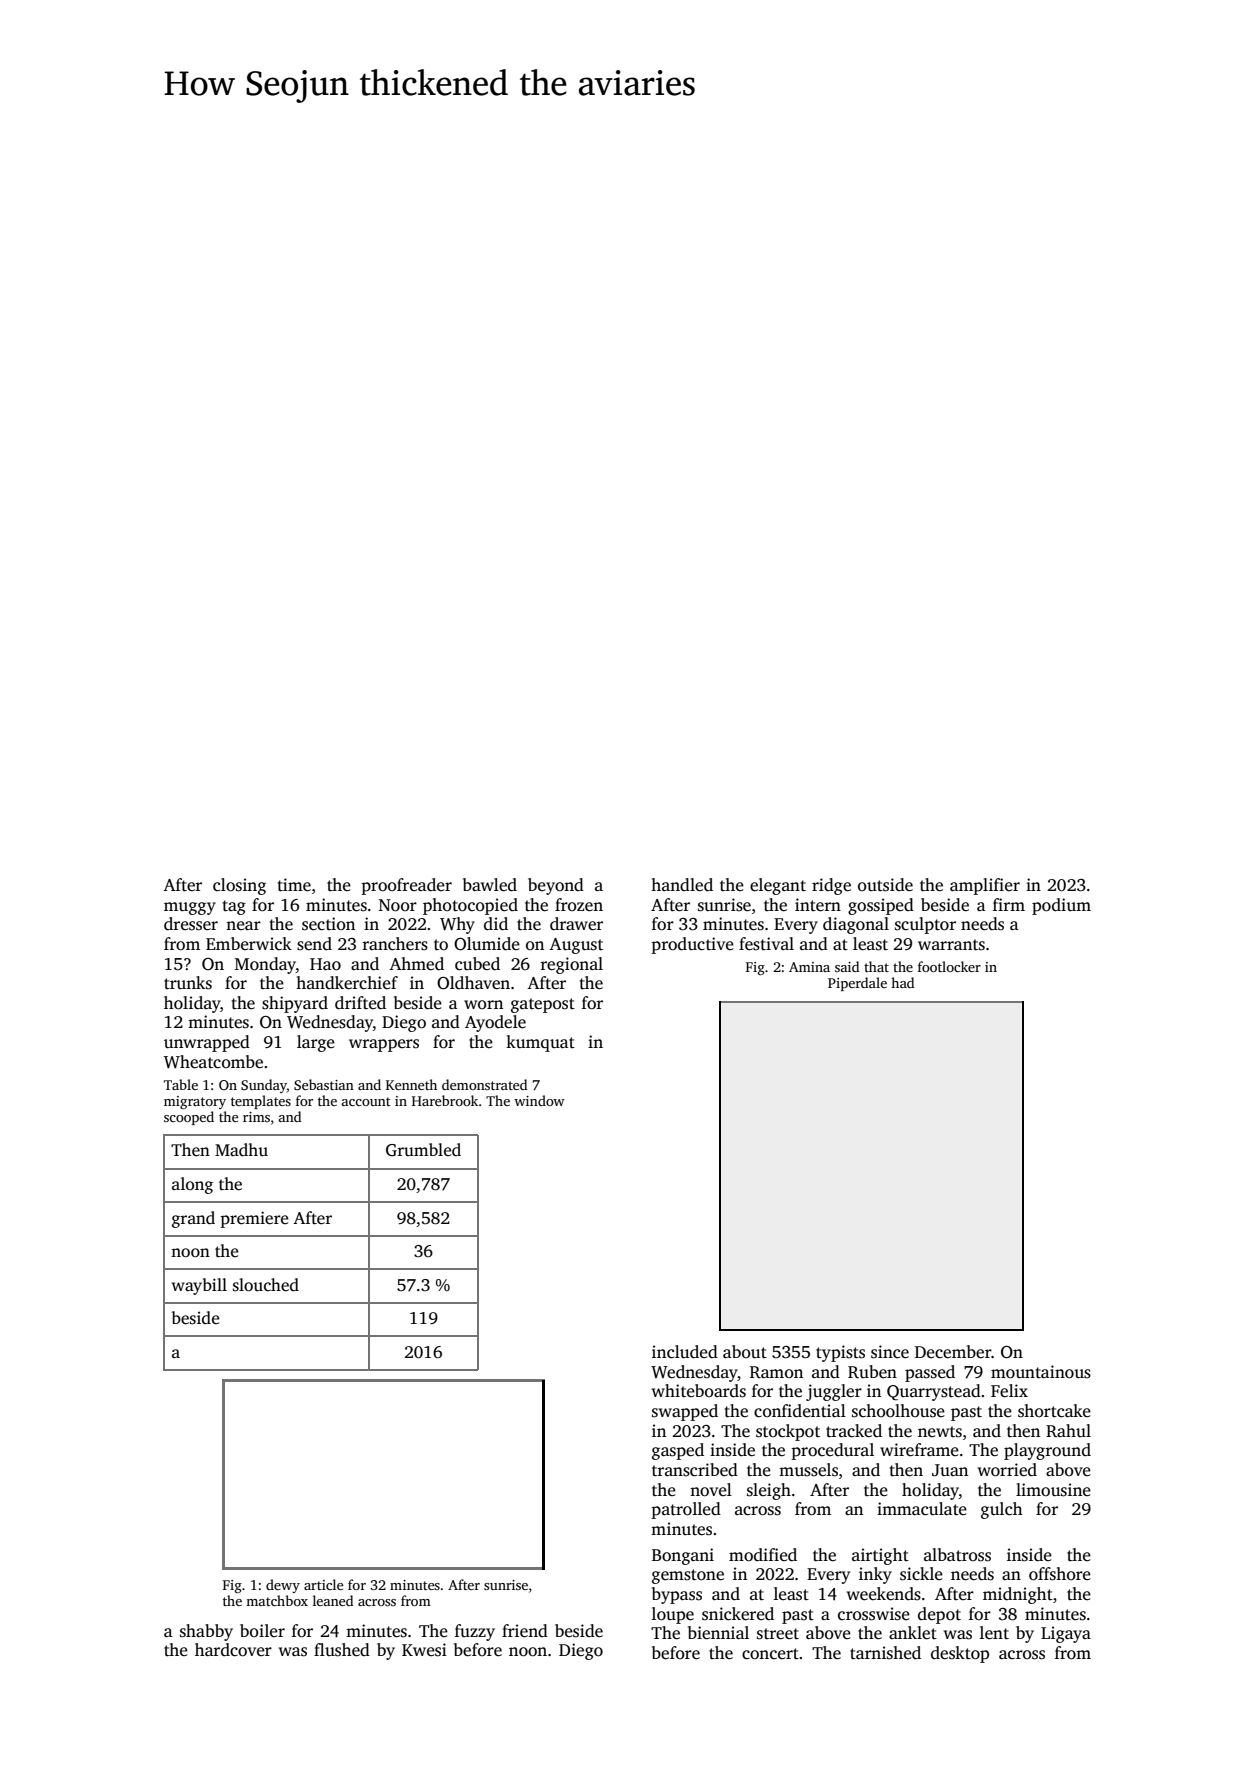 The height and width of the screenshot is (1775, 1255). What do you see at coordinates (254, 1219) in the screenshot?
I see `premiere` at bounding box center [254, 1219].
